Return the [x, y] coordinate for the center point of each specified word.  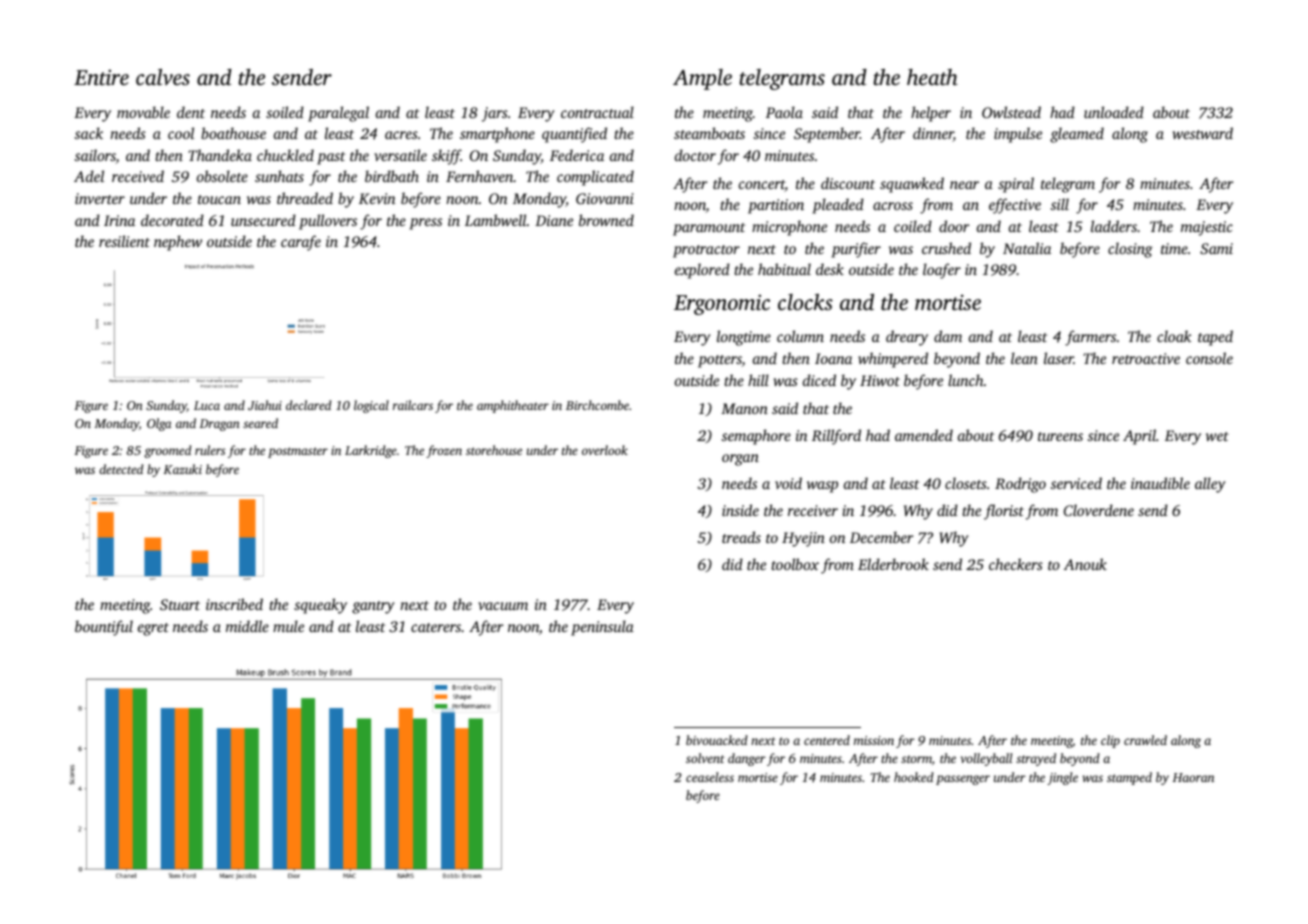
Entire [101, 77]
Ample [702, 79]
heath [932, 77]
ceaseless [710, 777]
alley [1210, 485]
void [788, 483]
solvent [705, 758]
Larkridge [371, 451]
